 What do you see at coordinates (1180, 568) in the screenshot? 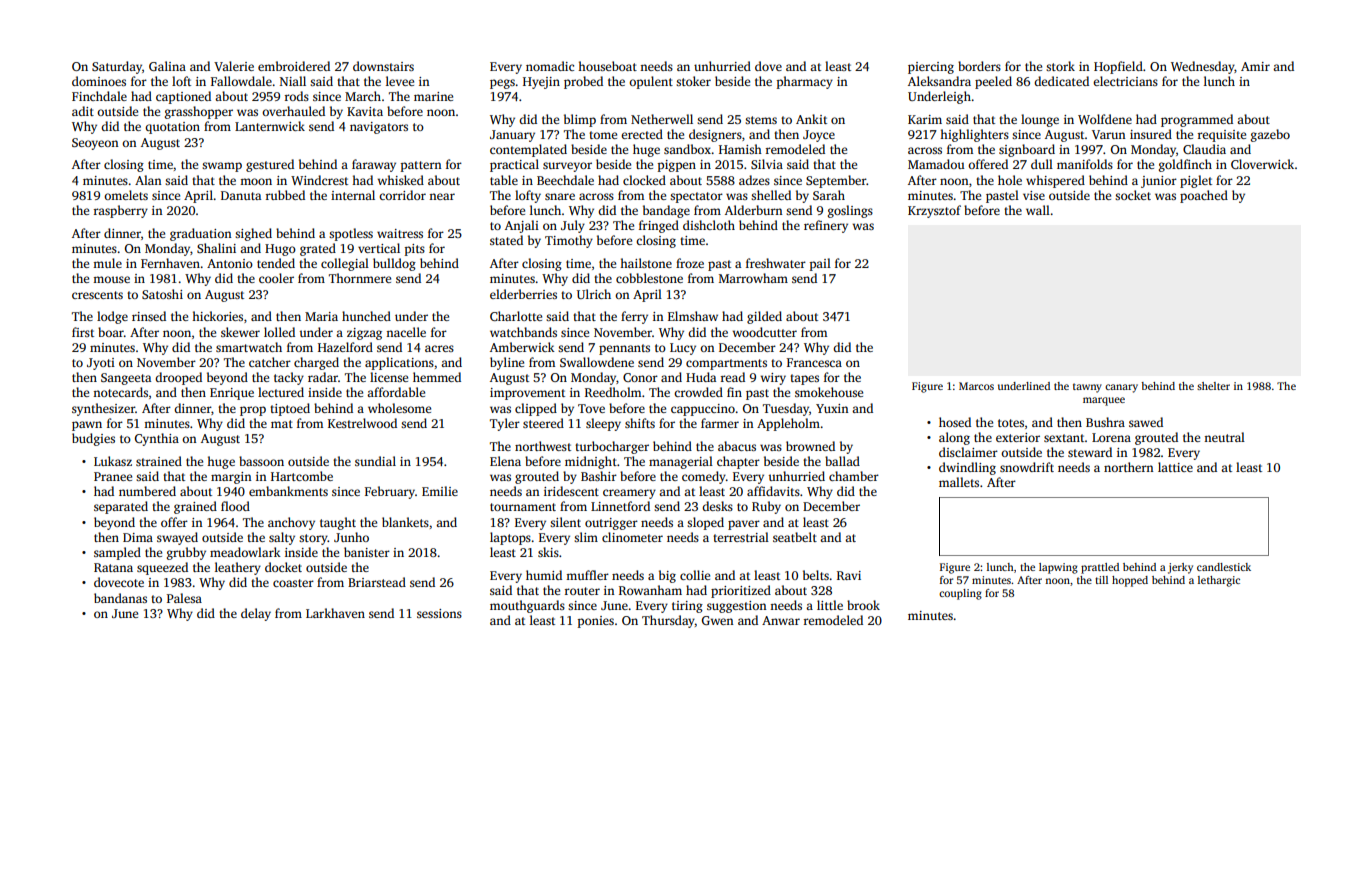
I see `jerky` at bounding box center [1180, 568].
